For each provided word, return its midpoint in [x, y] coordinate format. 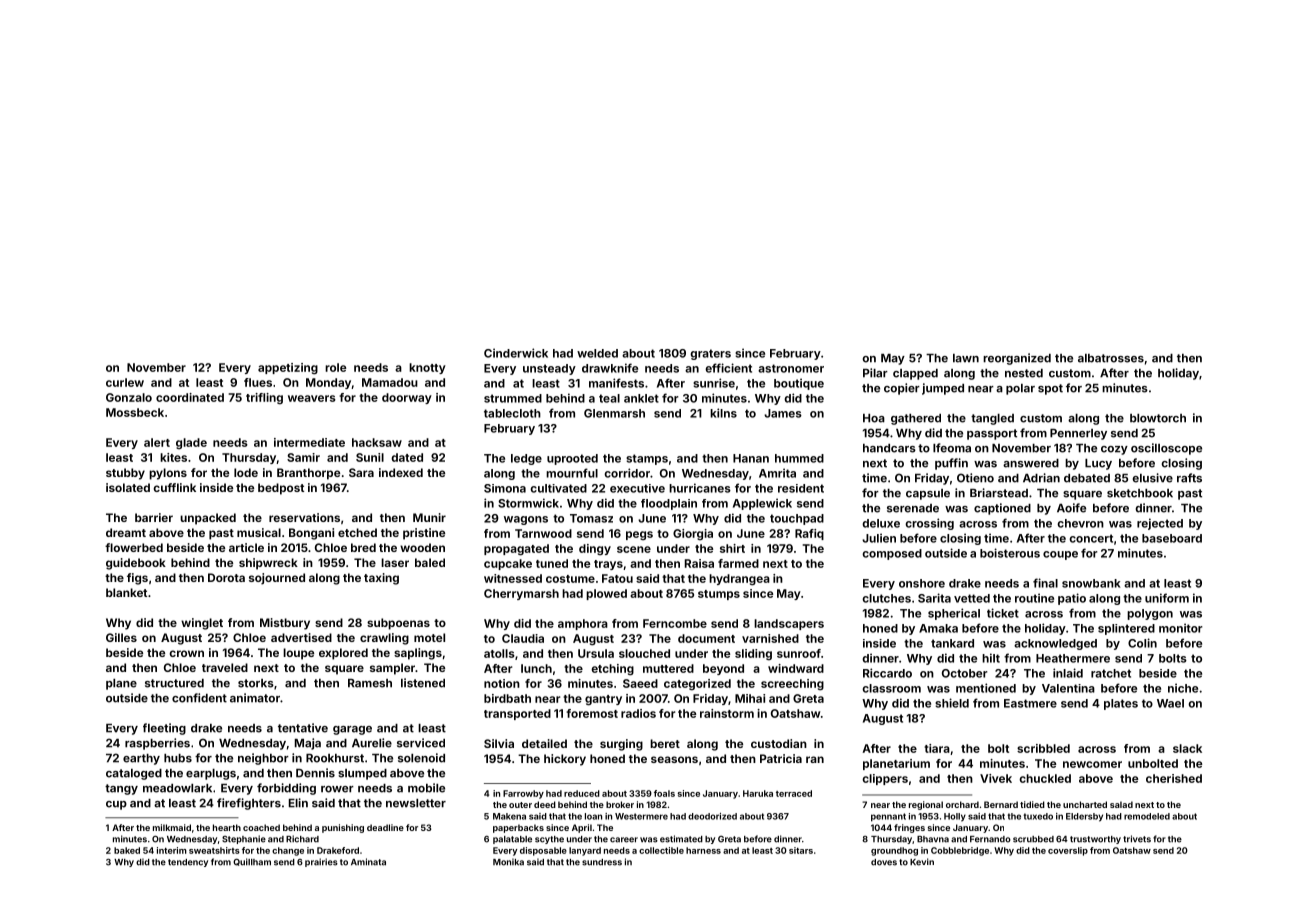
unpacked [208, 519]
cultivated [558, 488]
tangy [121, 789]
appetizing [288, 369]
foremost [592, 713]
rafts [1189, 478]
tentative [303, 728]
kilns [723, 413]
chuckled [1045, 778]
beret [665, 743]
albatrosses [1111, 358]
